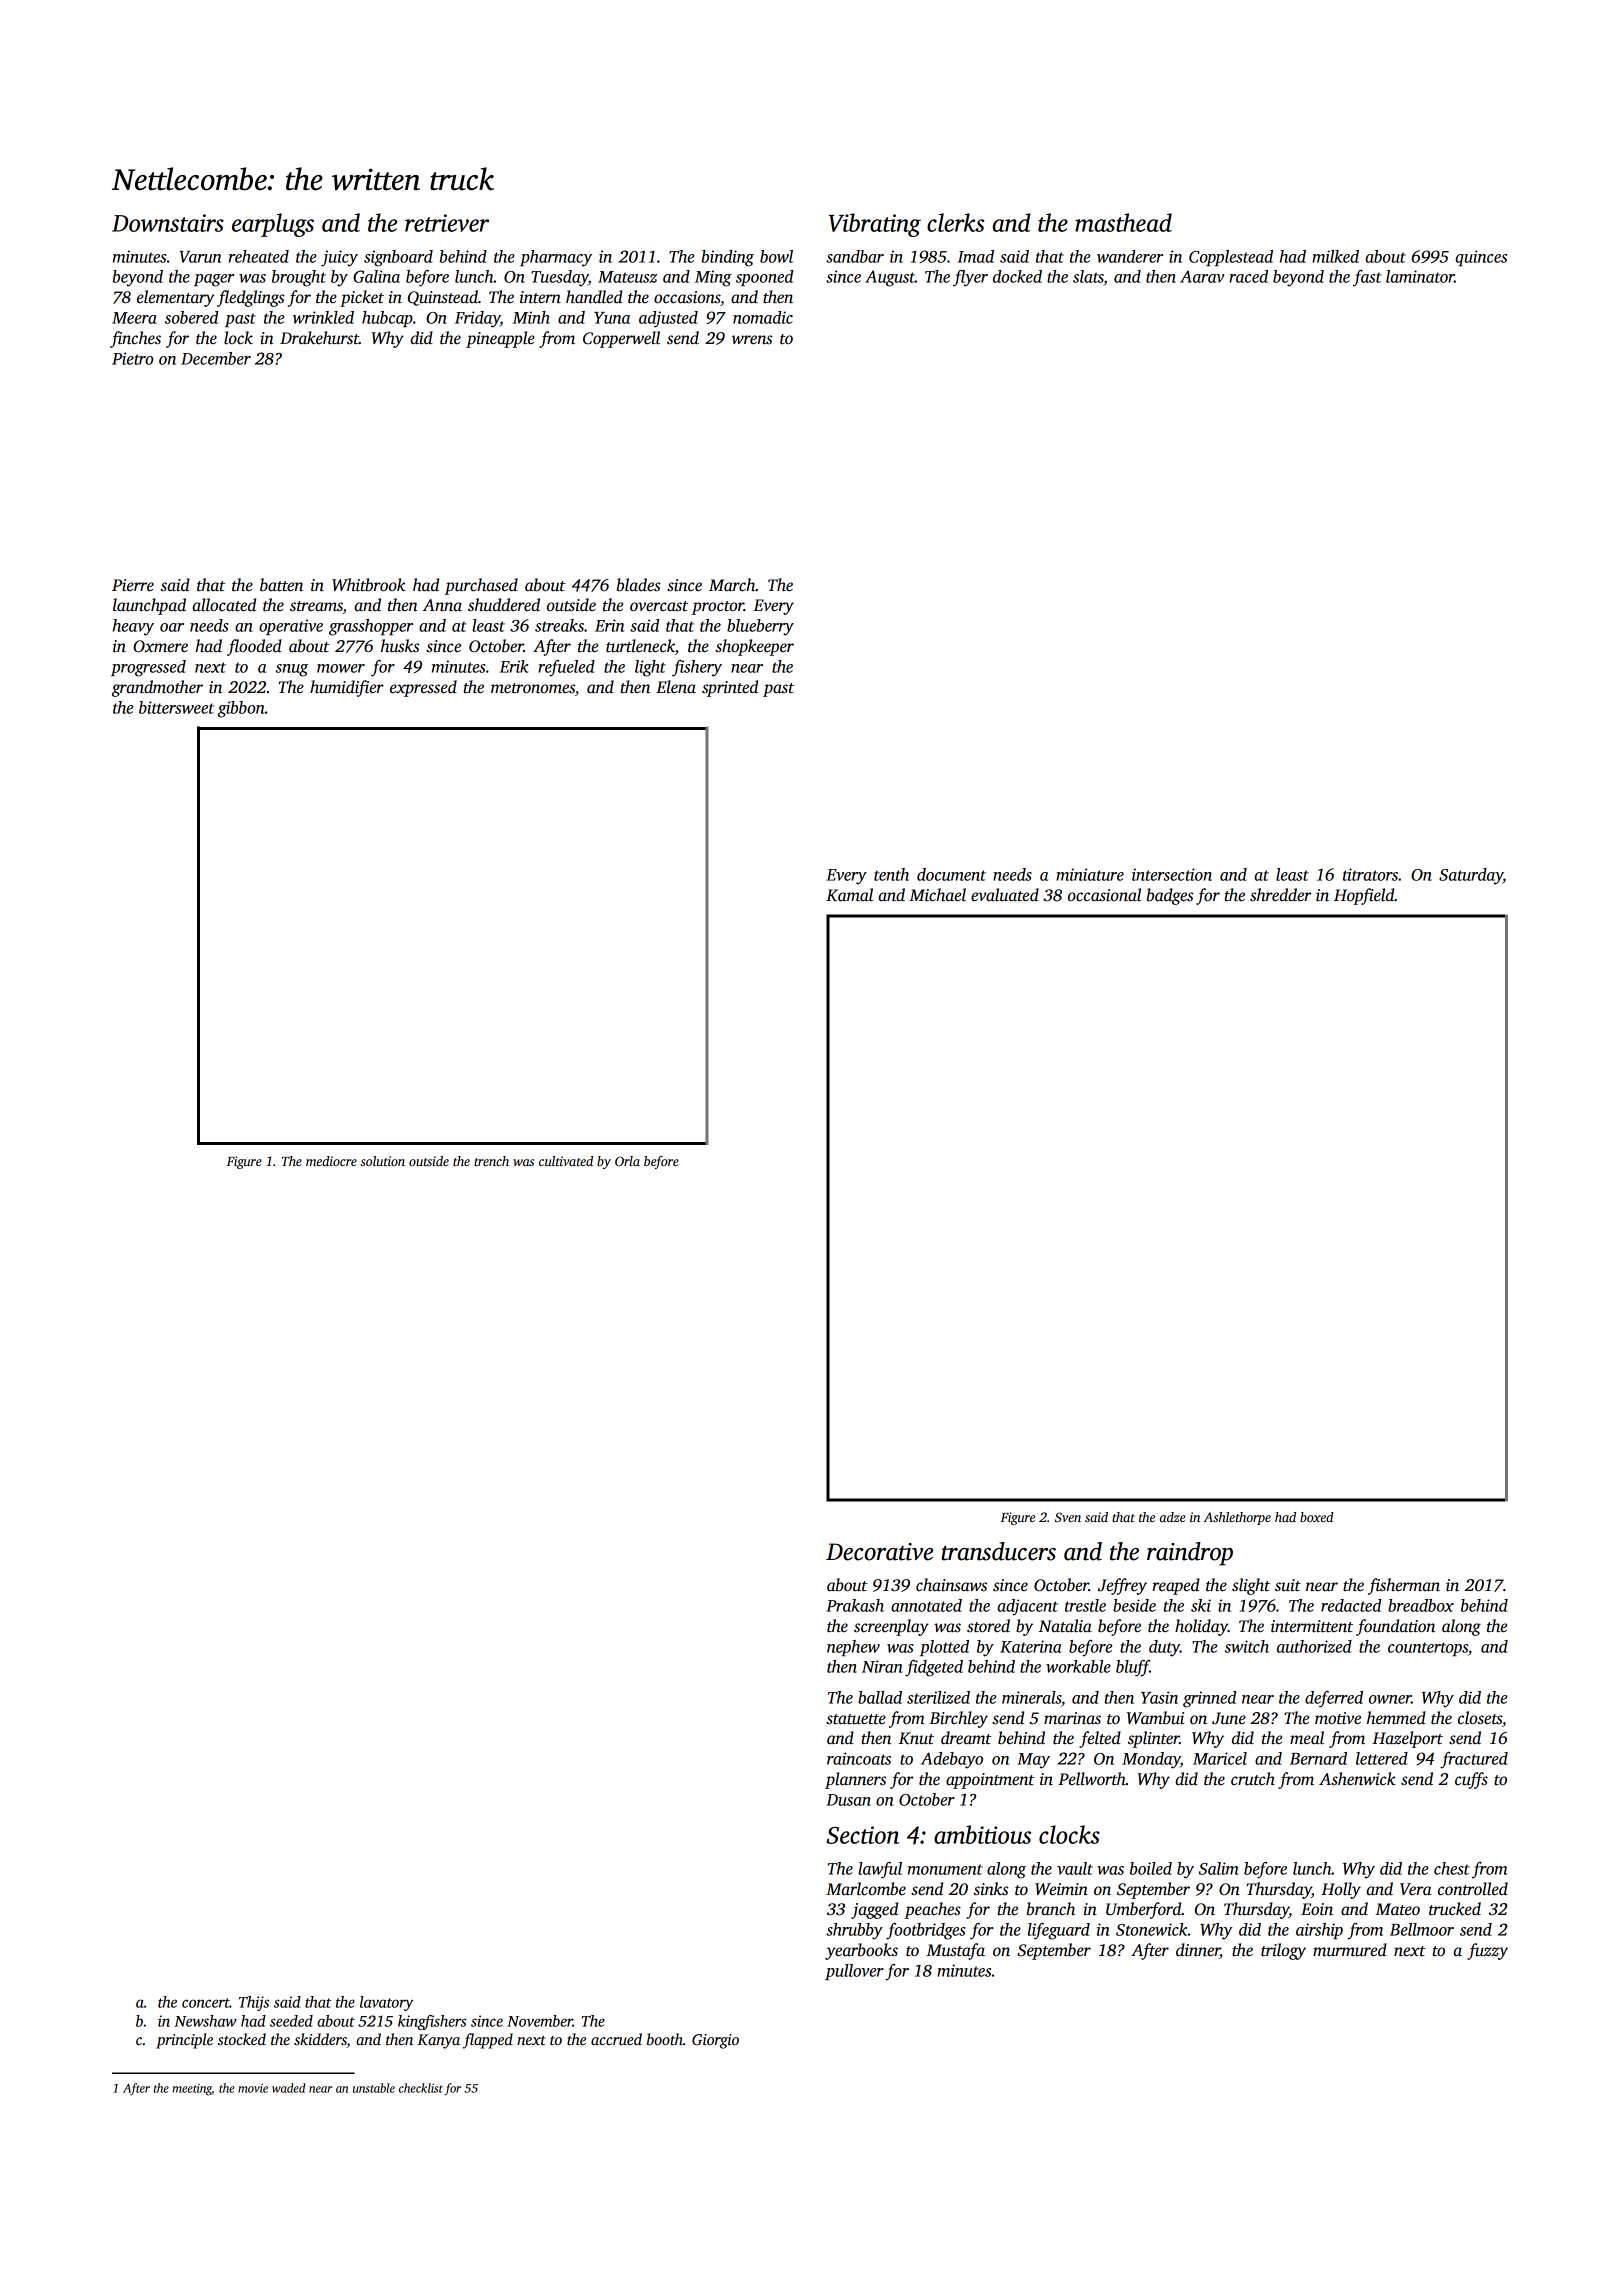  Describe the element at coordinates (1420, 276) in the page. I see `laminator` at that location.
